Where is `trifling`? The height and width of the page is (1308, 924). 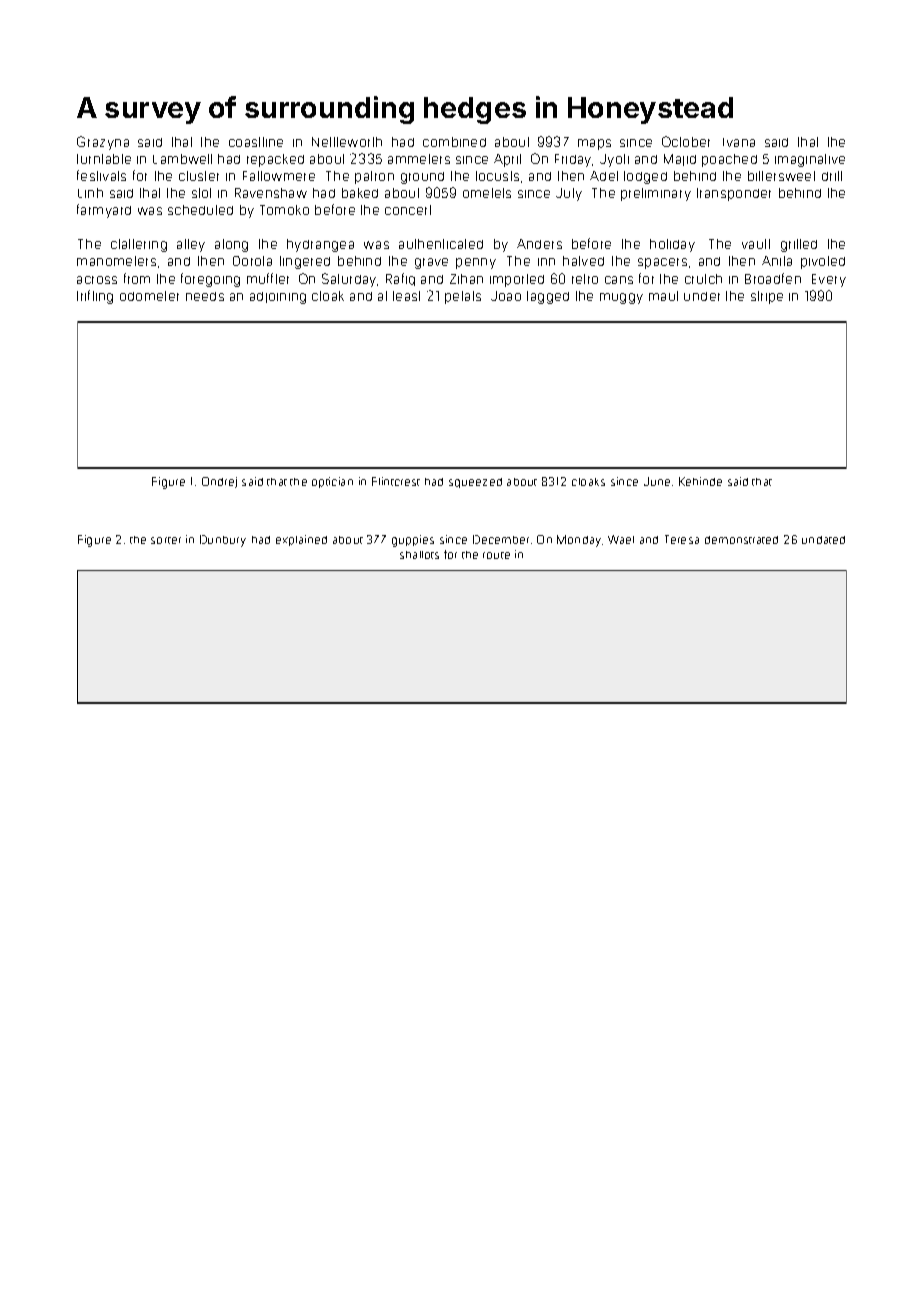 trifling is located at coordinates (95, 297).
